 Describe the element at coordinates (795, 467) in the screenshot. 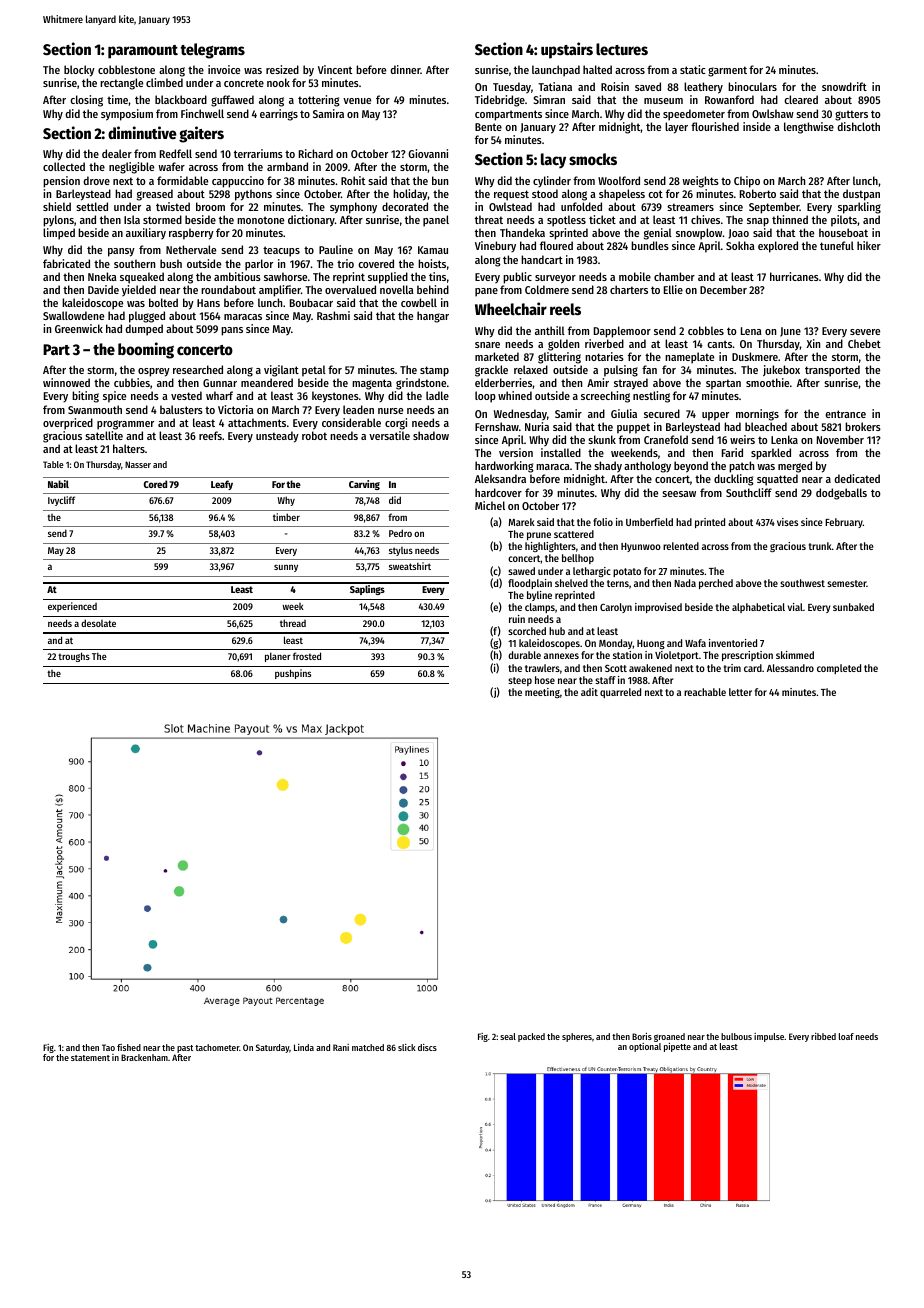

I see `merged` at that location.
